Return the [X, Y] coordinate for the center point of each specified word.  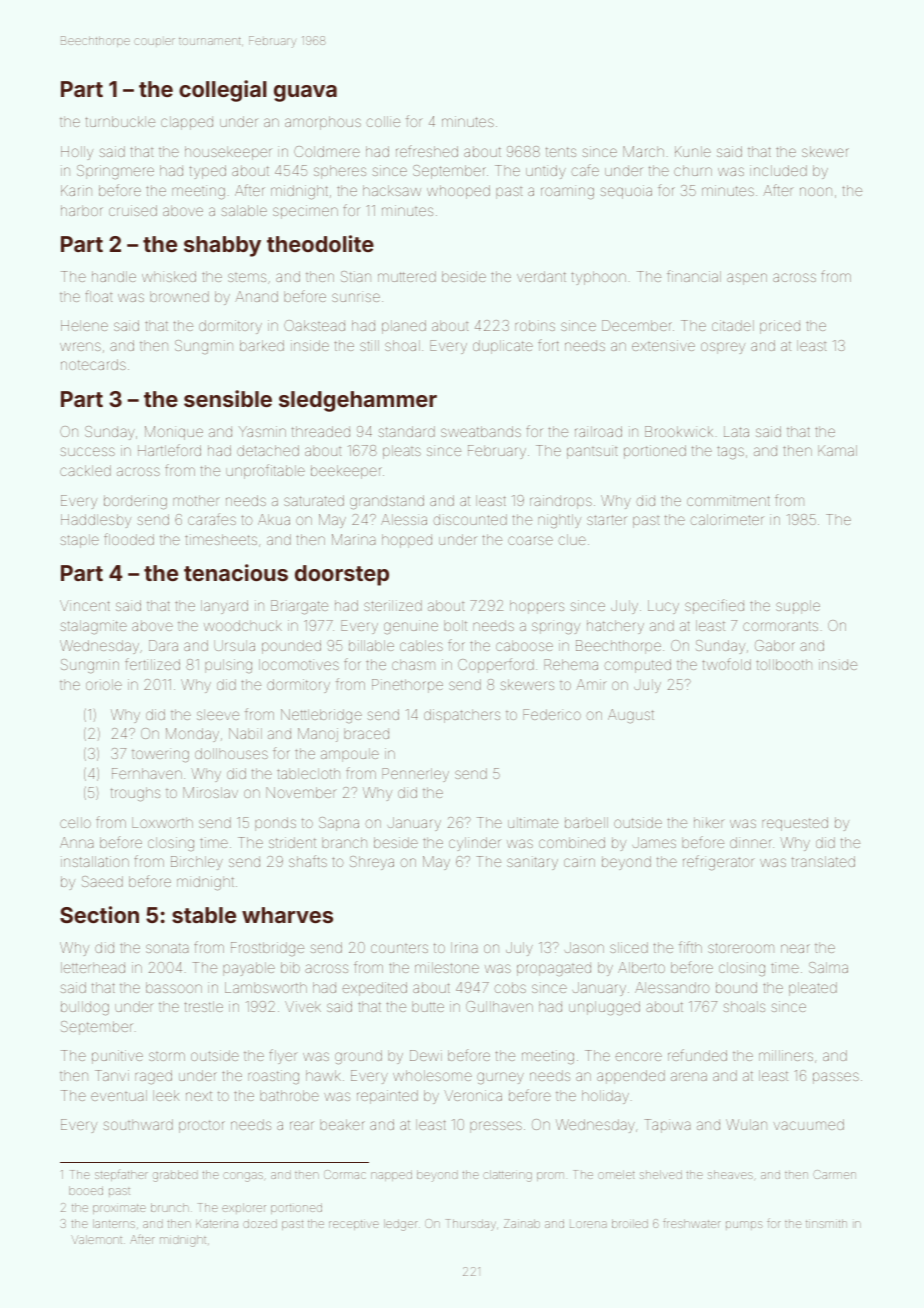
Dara [163, 645]
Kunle [693, 151]
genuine [411, 627]
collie [383, 121]
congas [243, 1177]
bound [736, 987]
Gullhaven [499, 1006]
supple [798, 607]
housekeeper [228, 153]
